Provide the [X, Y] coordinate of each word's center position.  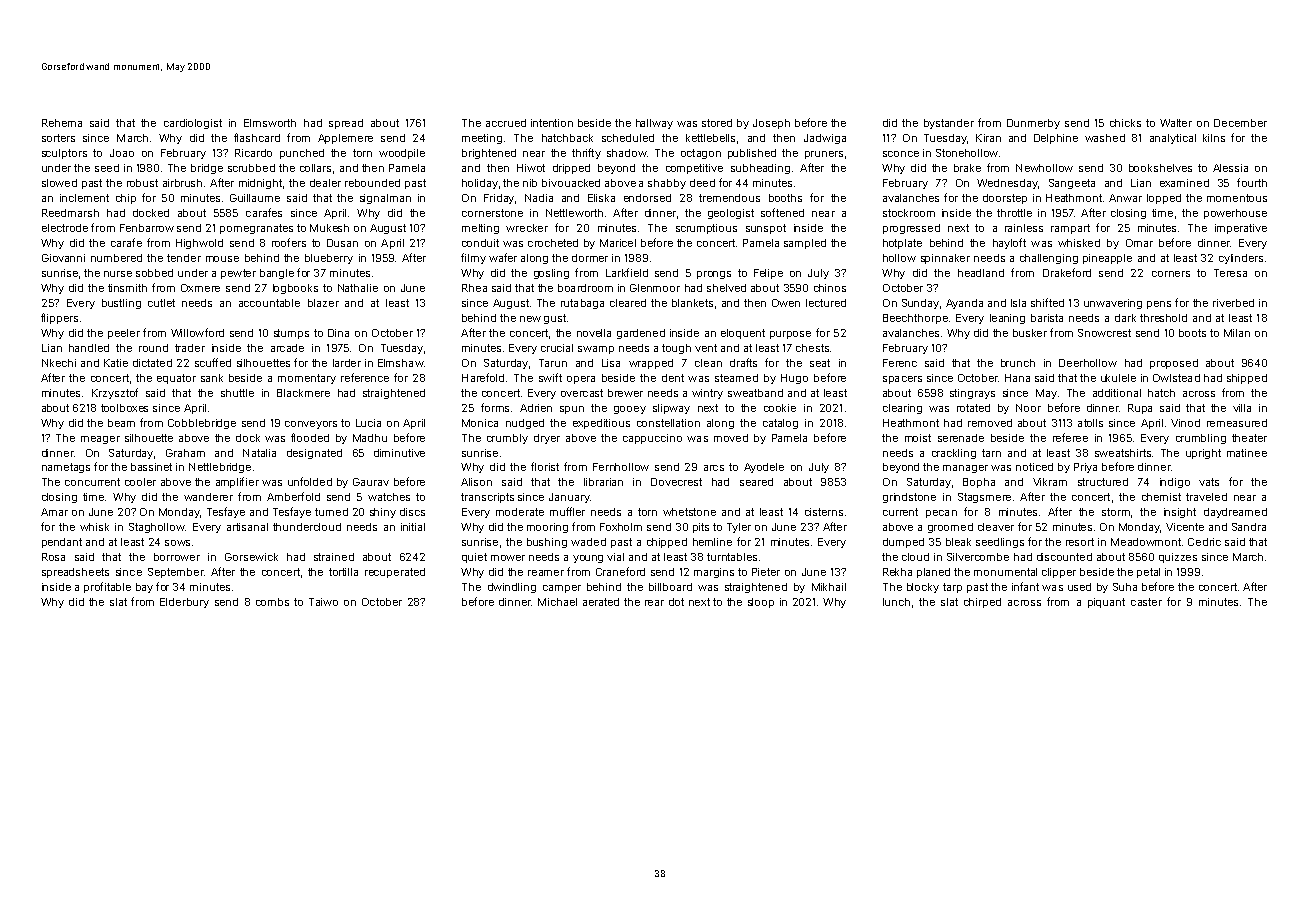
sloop [761, 603]
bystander [949, 124]
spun [572, 410]
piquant [1106, 603]
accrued [506, 123]
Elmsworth [270, 123]
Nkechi [59, 363]
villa [1242, 408]
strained [334, 557]
